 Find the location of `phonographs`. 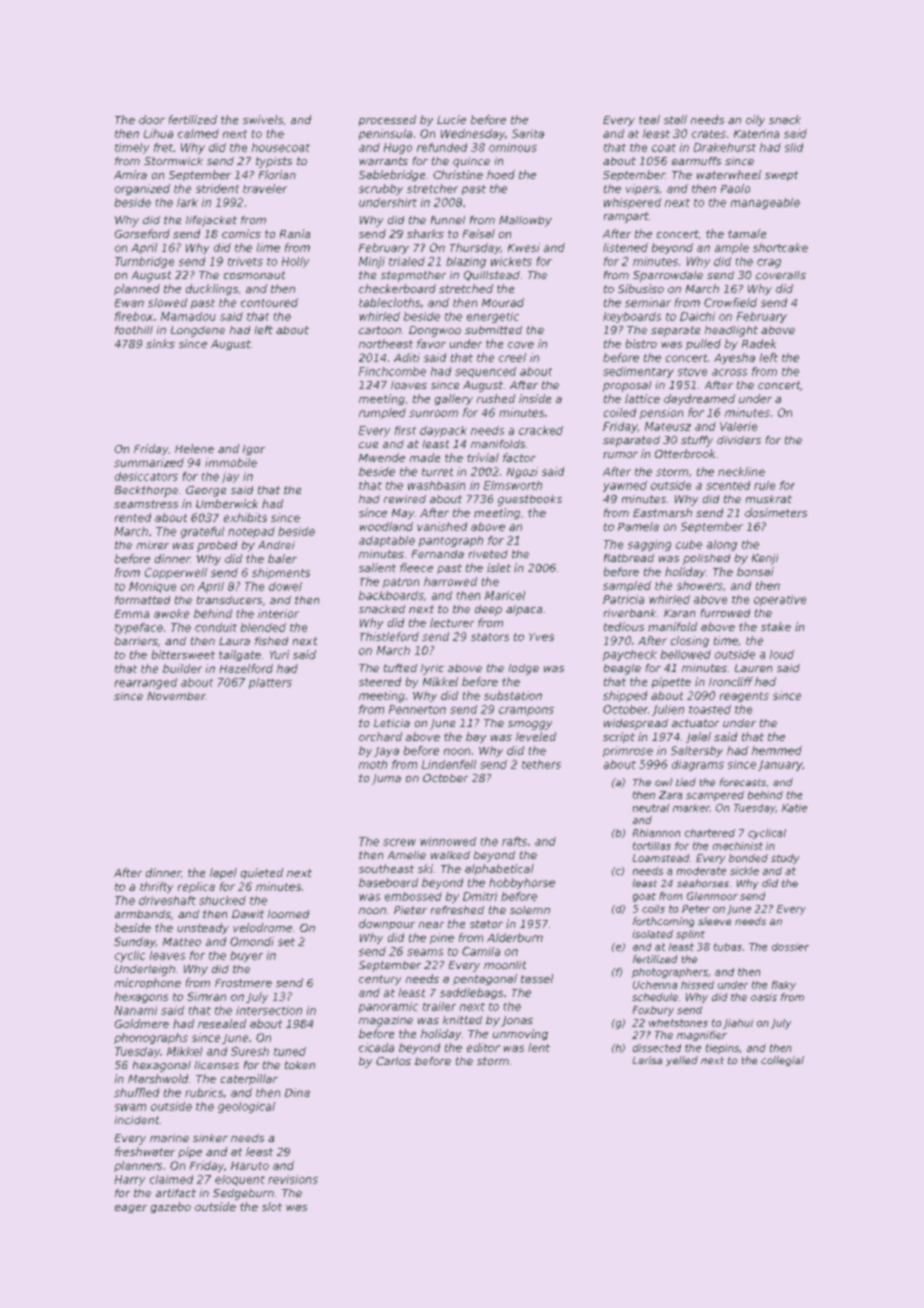

phonographs is located at coordinates (151, 1038).
